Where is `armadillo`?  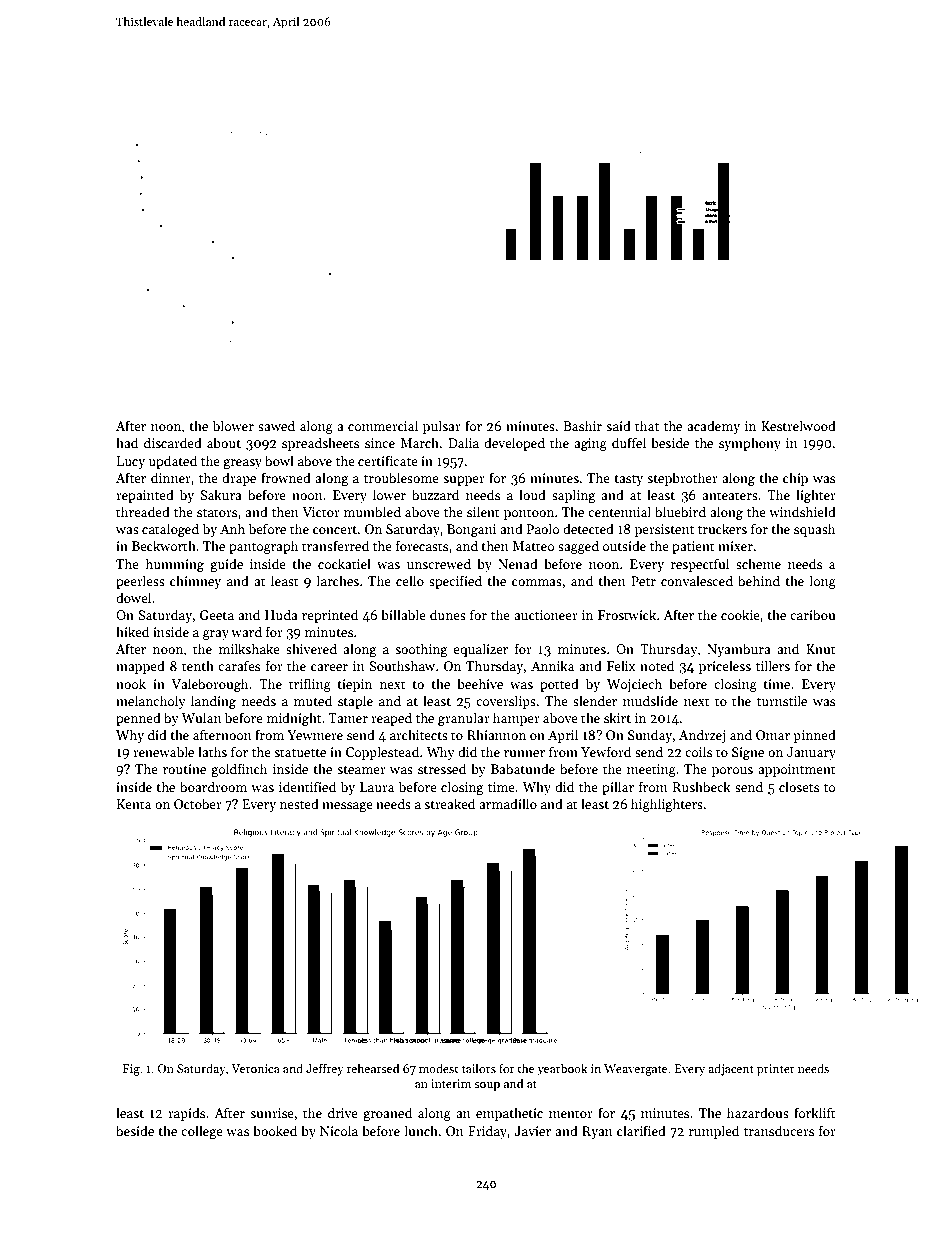 armadillo is located at coordinates (508, 803).
